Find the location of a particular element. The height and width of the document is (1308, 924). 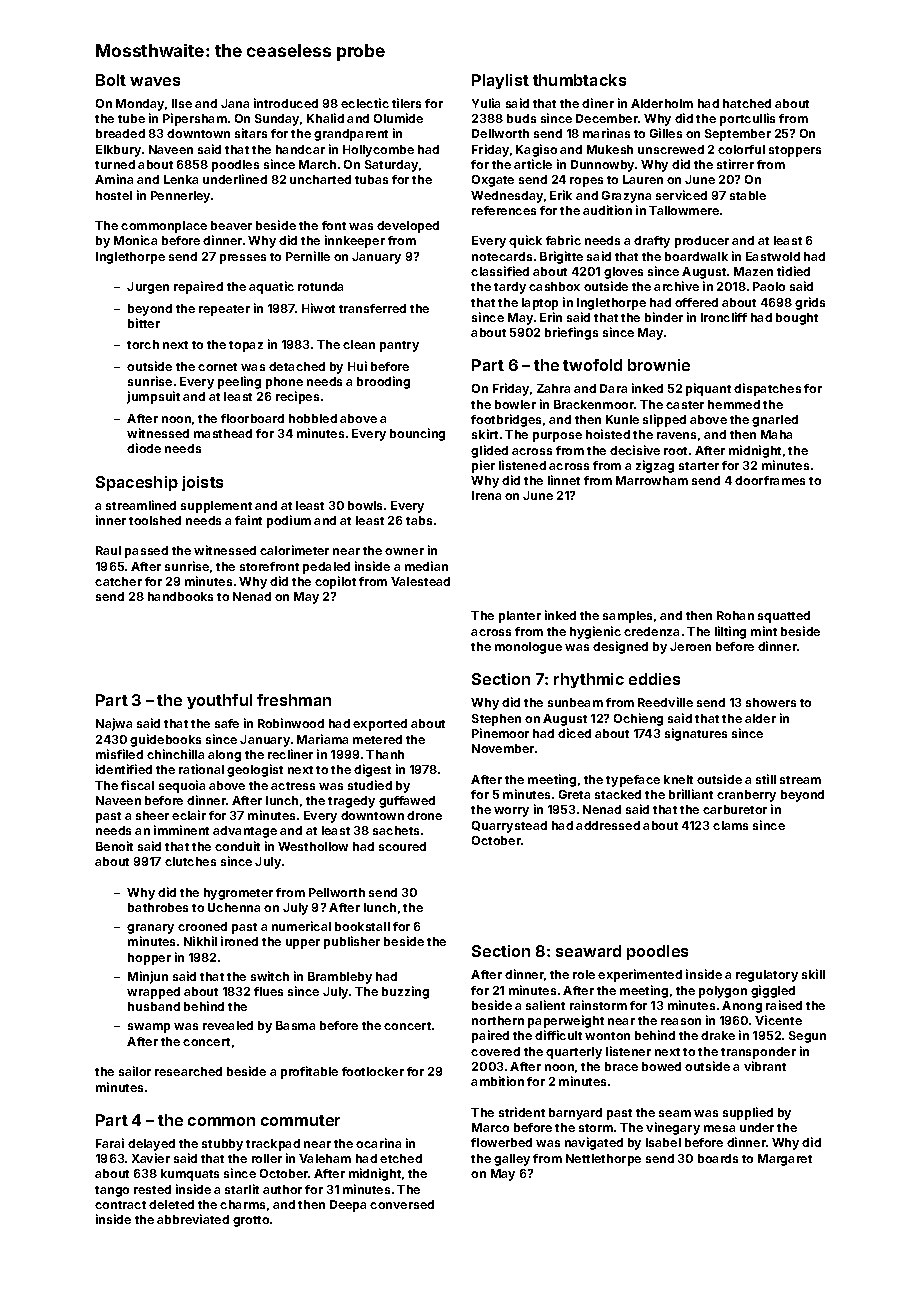

stoppers is located at coordinates (795, 151).
